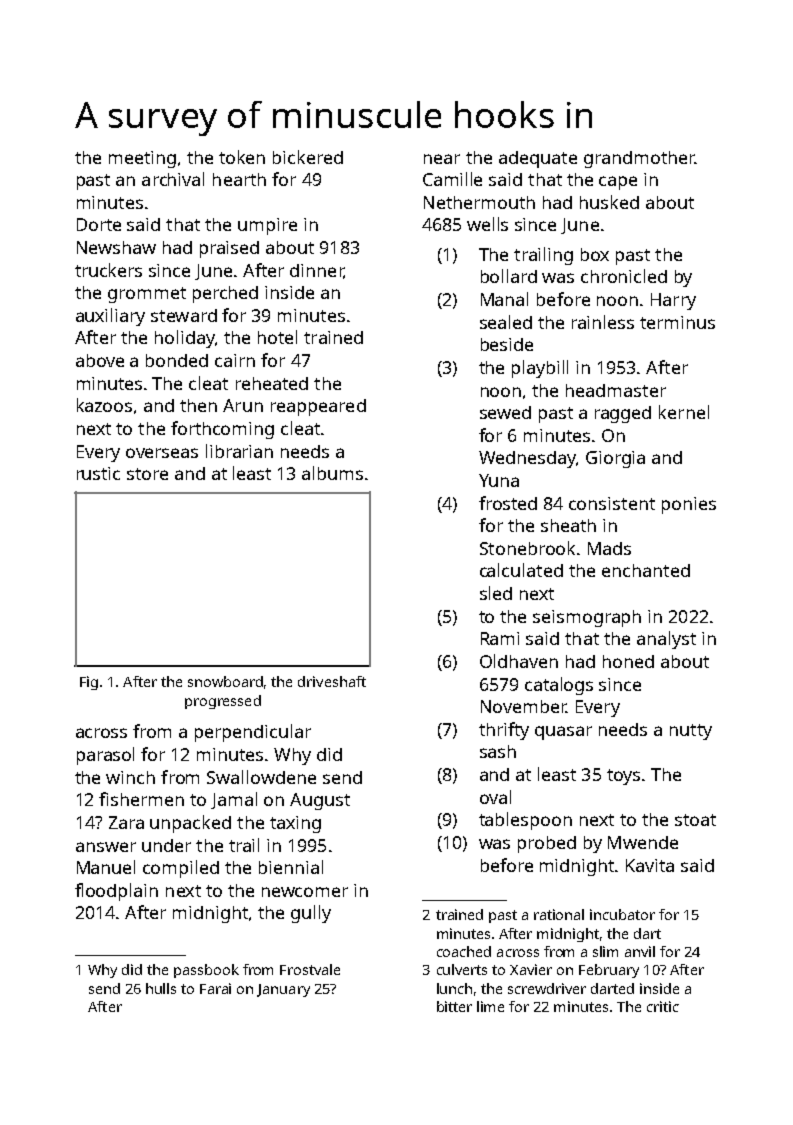 This document has width=793, height=1125. What do you see at coordinates (628, 661) in the document?
I see `honed` at bounding box center [628, 661].
